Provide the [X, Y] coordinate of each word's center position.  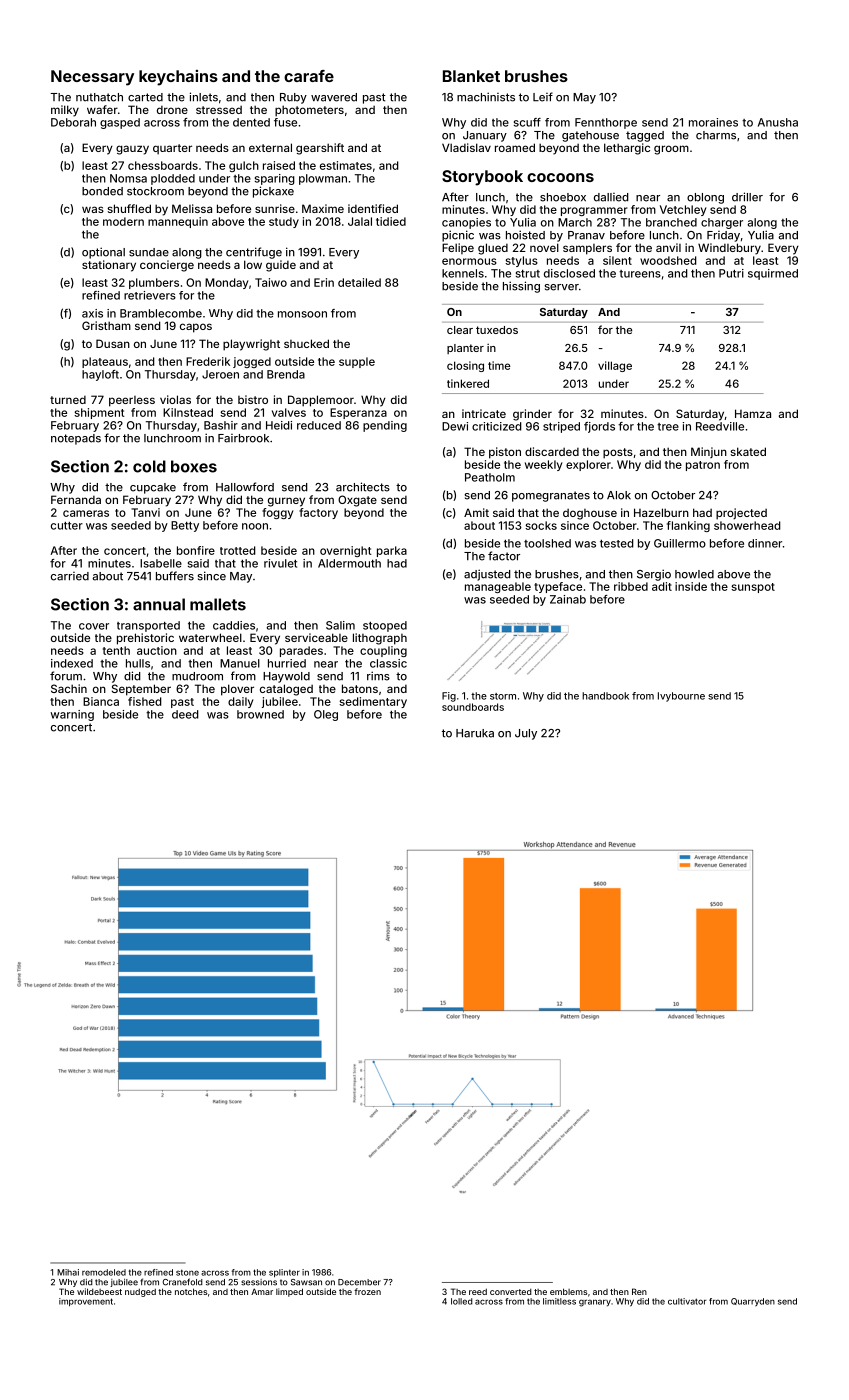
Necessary [92, 78]
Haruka [475, 733]
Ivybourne [681, 697]
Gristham [106, 325]
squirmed [773, 274]
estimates [346, 165]
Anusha [778, 122]
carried [70, 576]
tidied [391, 221]
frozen [367, 1291]
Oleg [326, 715]
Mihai [68, 1272]
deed [185, 714]
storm [503, 696]
